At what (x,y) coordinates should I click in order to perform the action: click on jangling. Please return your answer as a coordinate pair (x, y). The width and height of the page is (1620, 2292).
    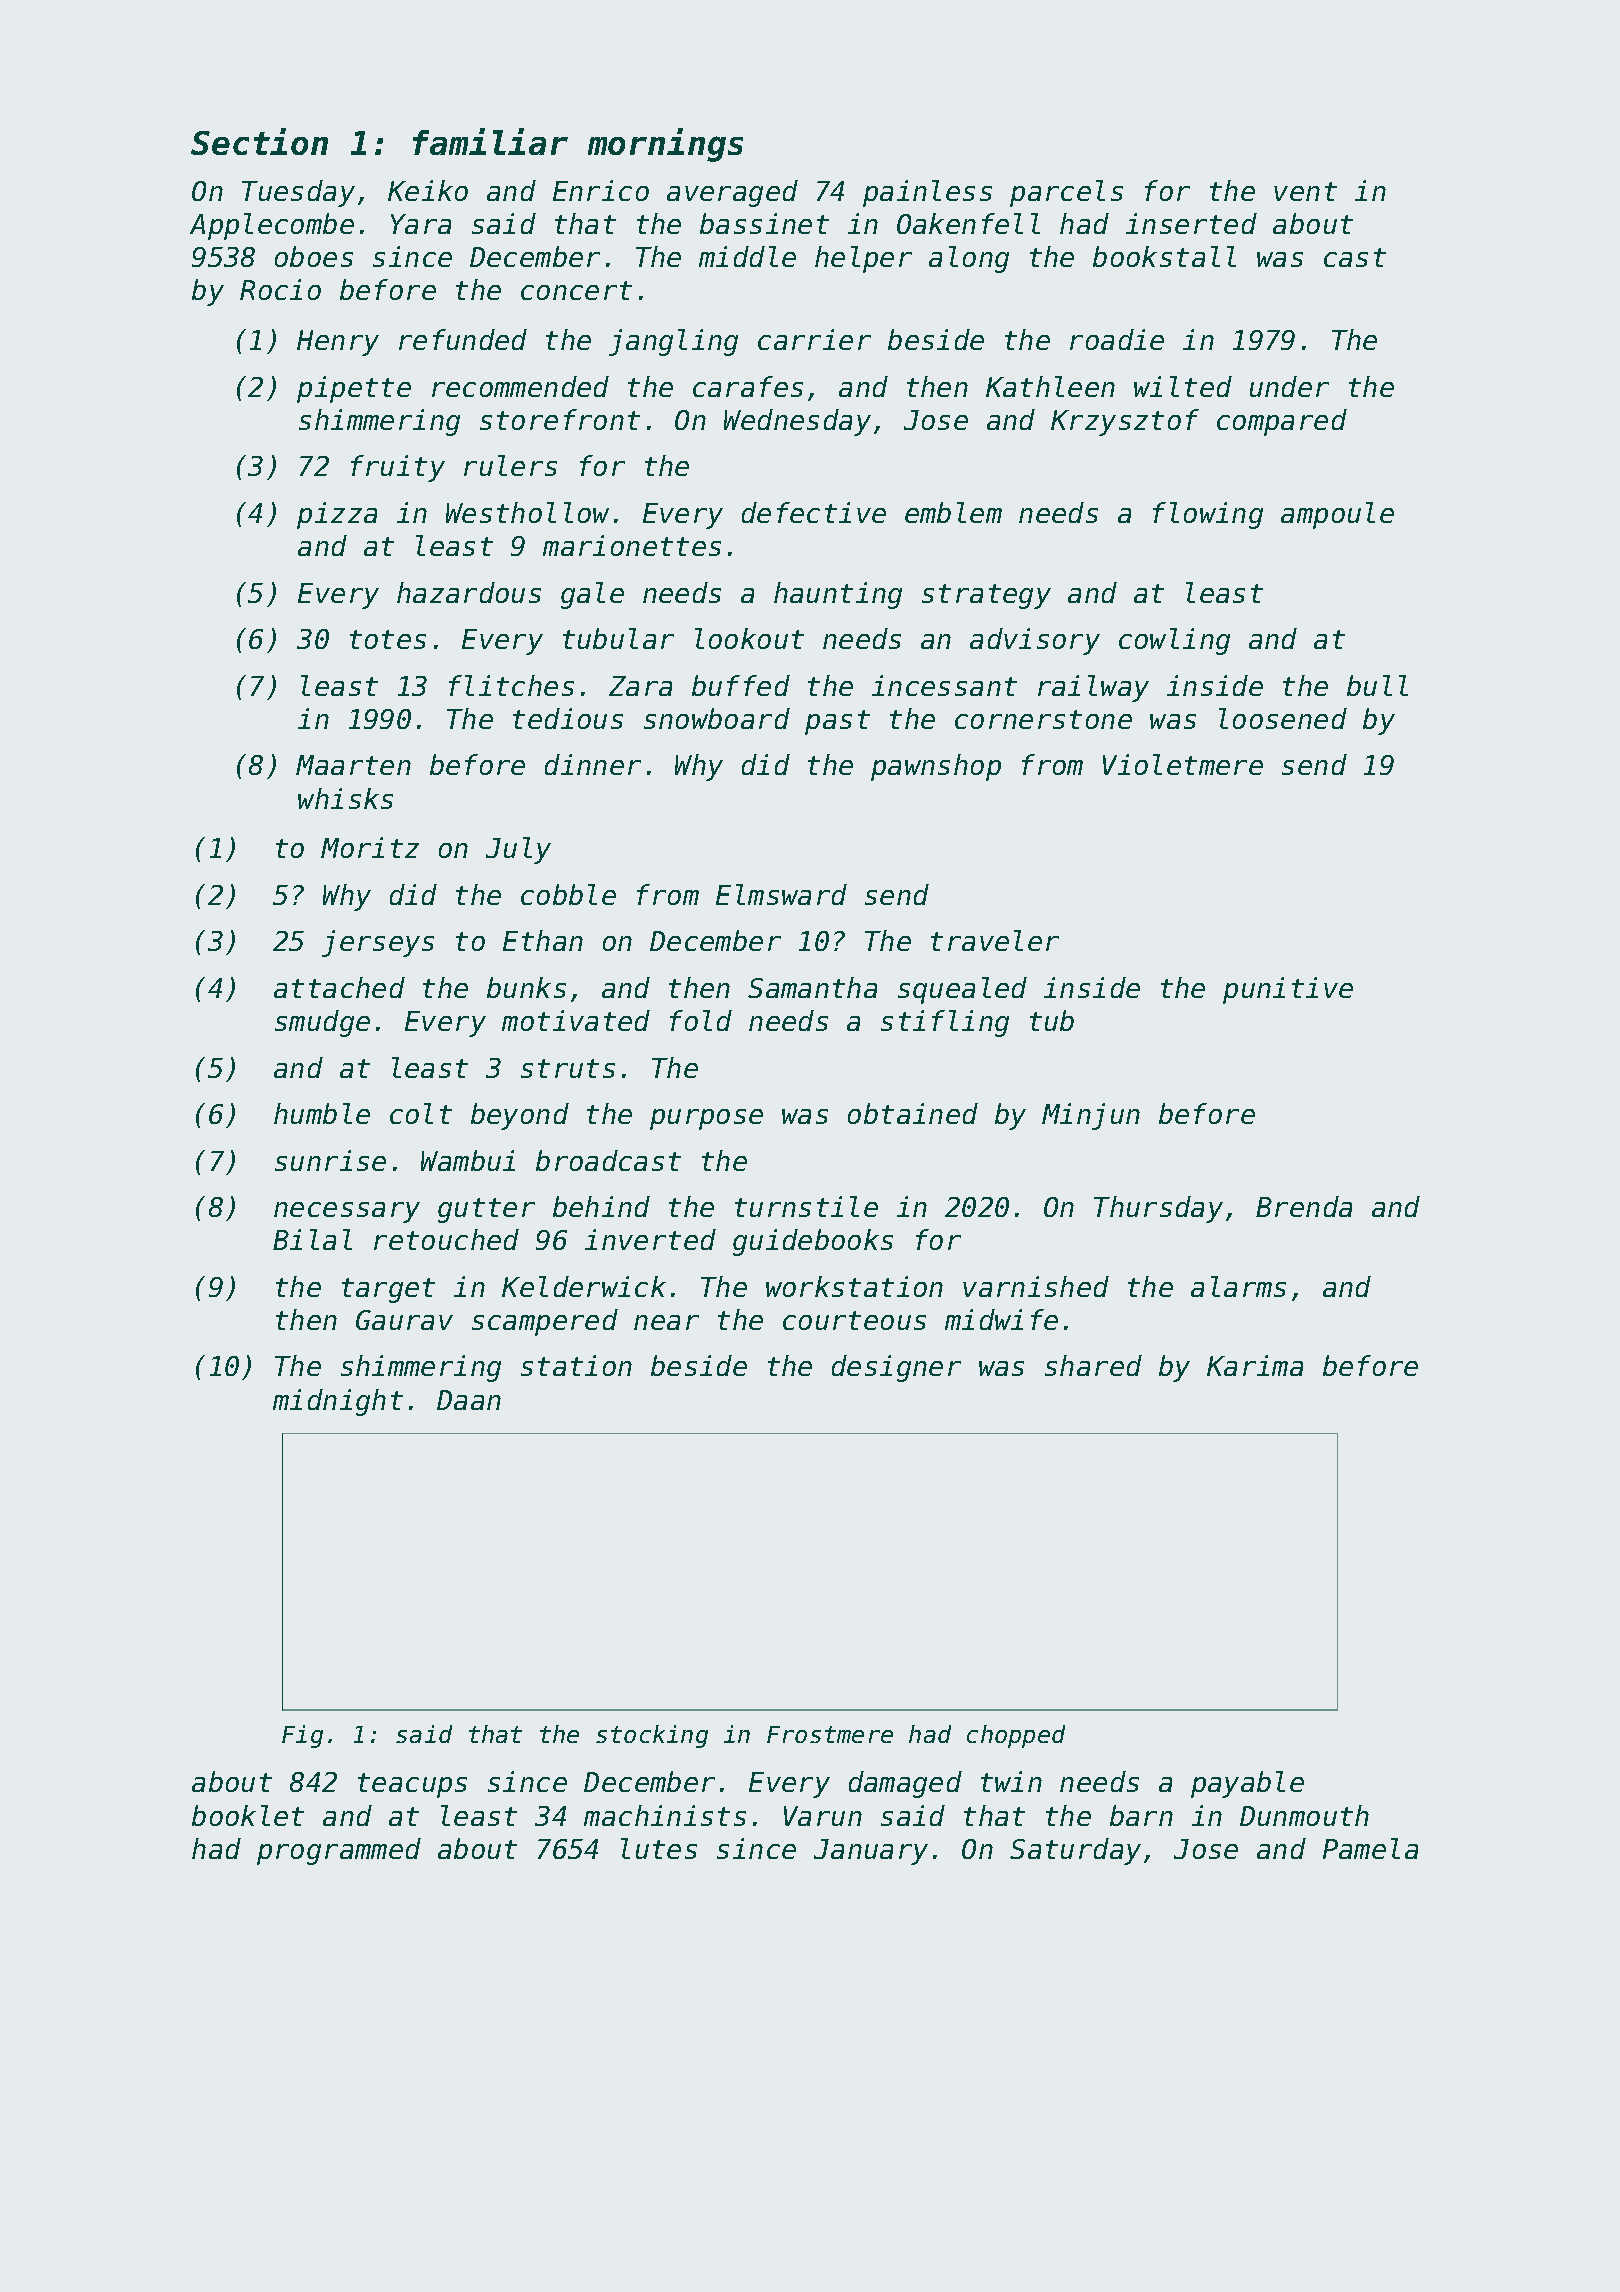
    Looking at the image, I should click on (673, 342).
